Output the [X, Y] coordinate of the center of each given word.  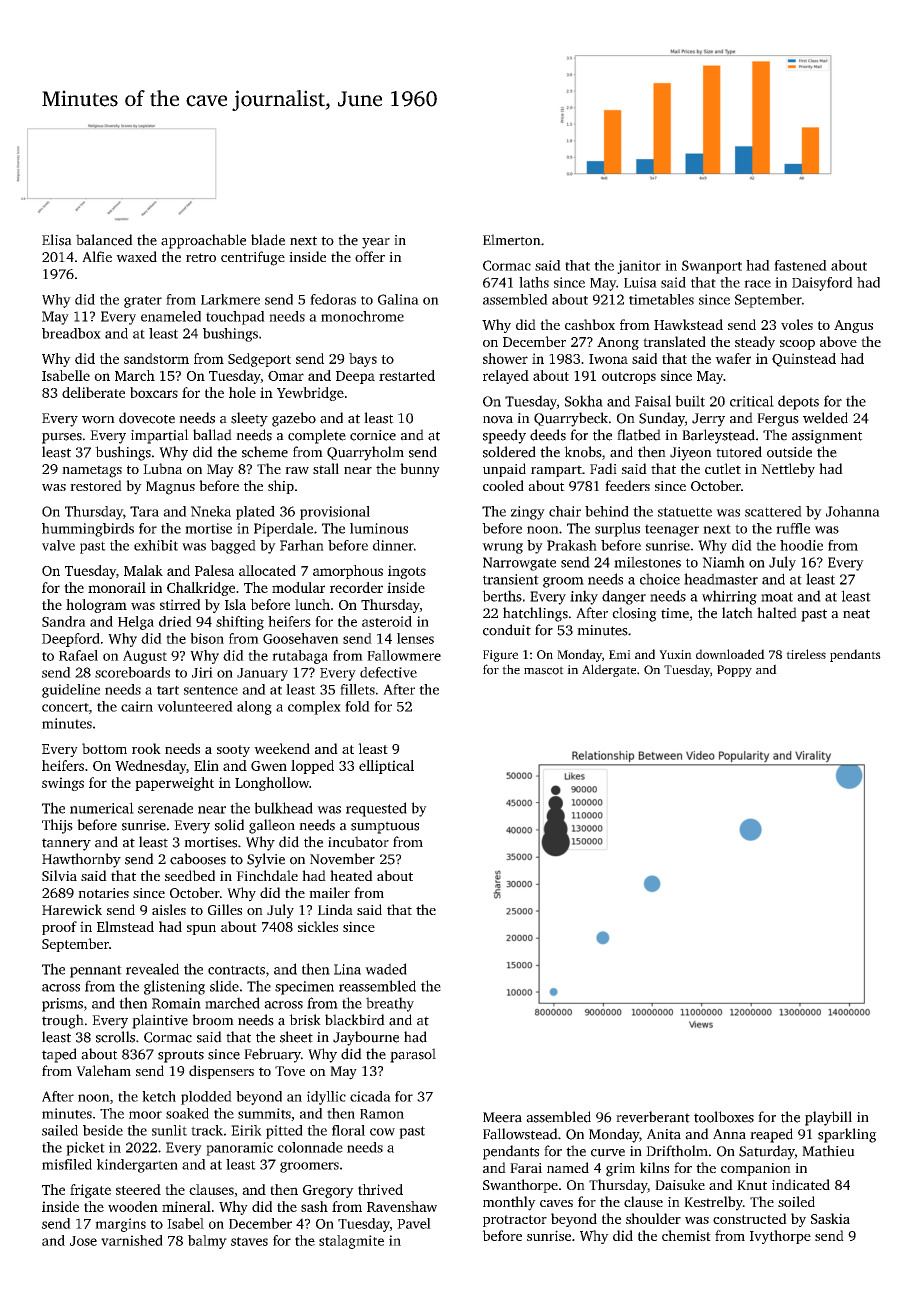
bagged [233, 547]
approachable [203, 241]
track [207, 1130]
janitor [639, 267]
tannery [66, 844]
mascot [544, 670]
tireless [806, 654]
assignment [827, 437]
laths [534, 282]
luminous [379, 528]
